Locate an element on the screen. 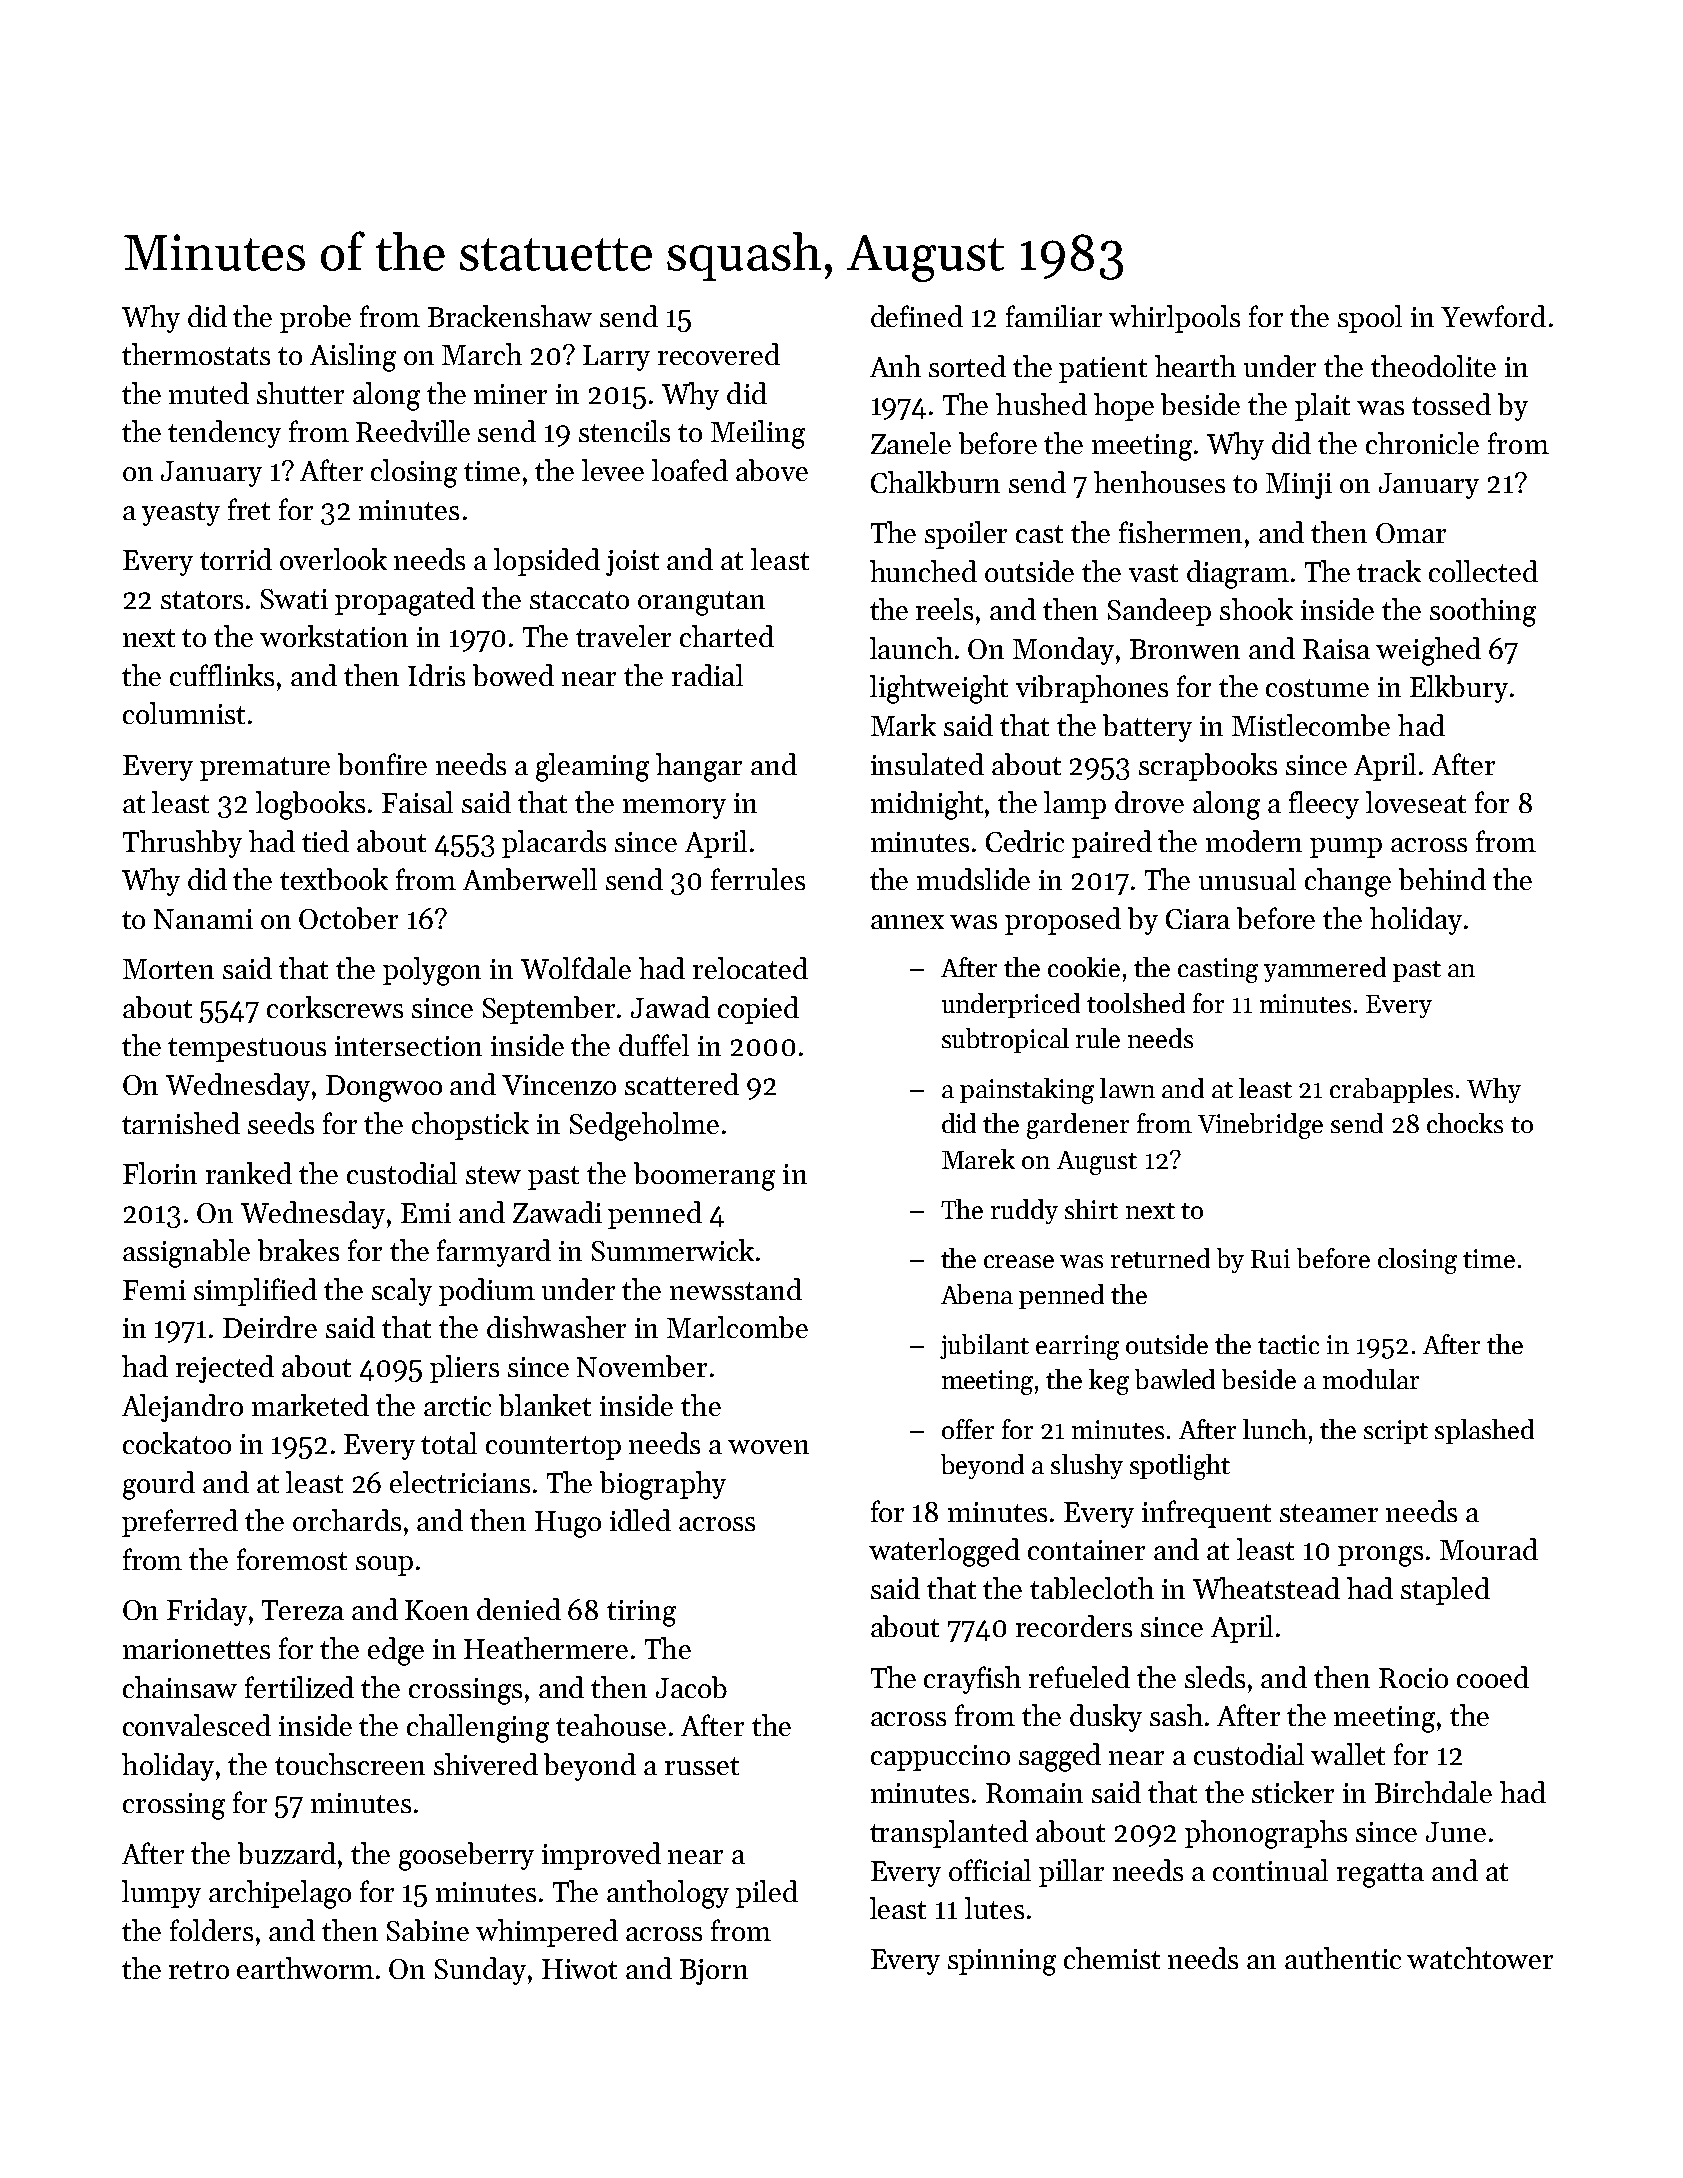 This screenshot has width=1683, height=2178. plait is located at coordinates (1322, 407).
